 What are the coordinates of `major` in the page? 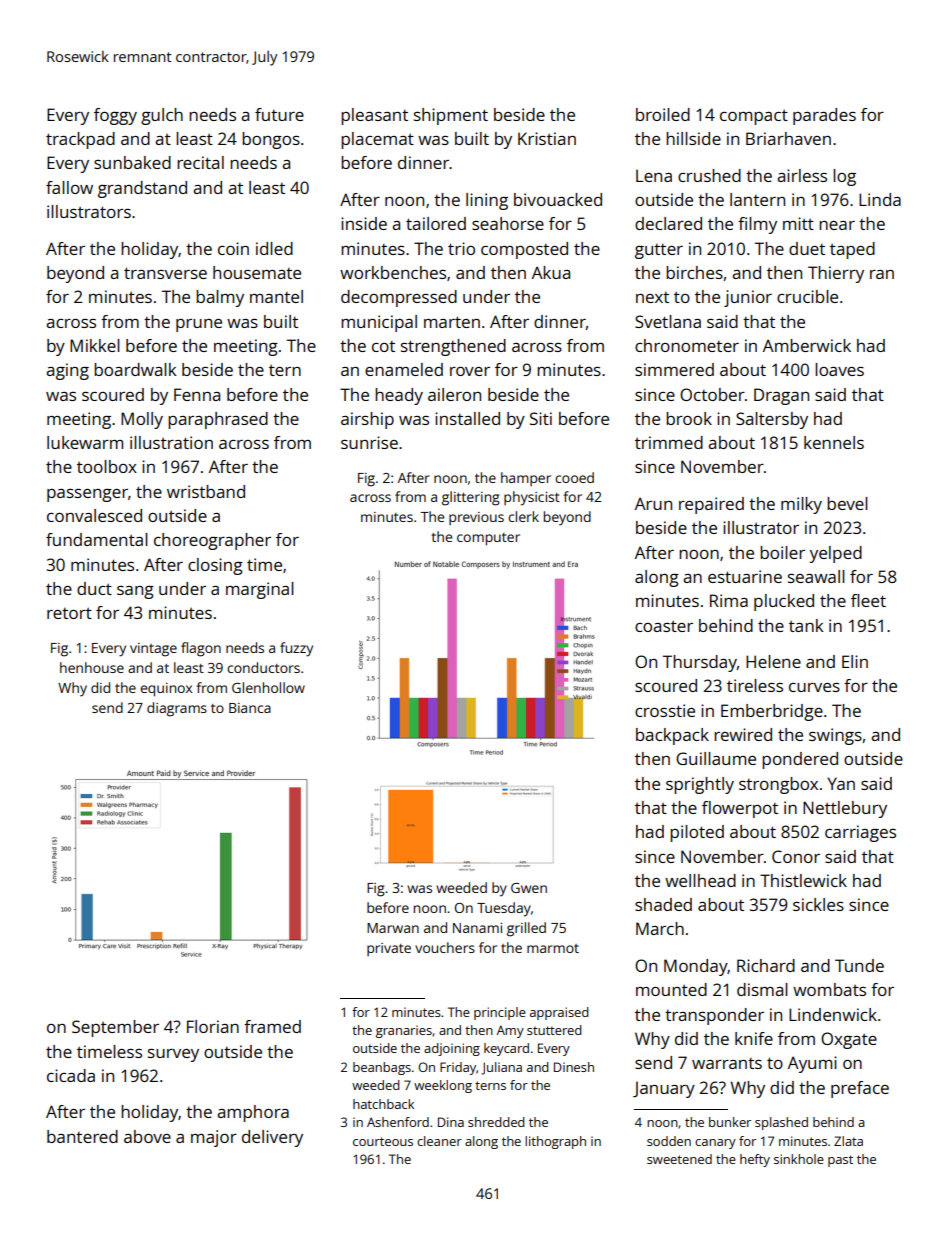 It's located at (214, 1138).
